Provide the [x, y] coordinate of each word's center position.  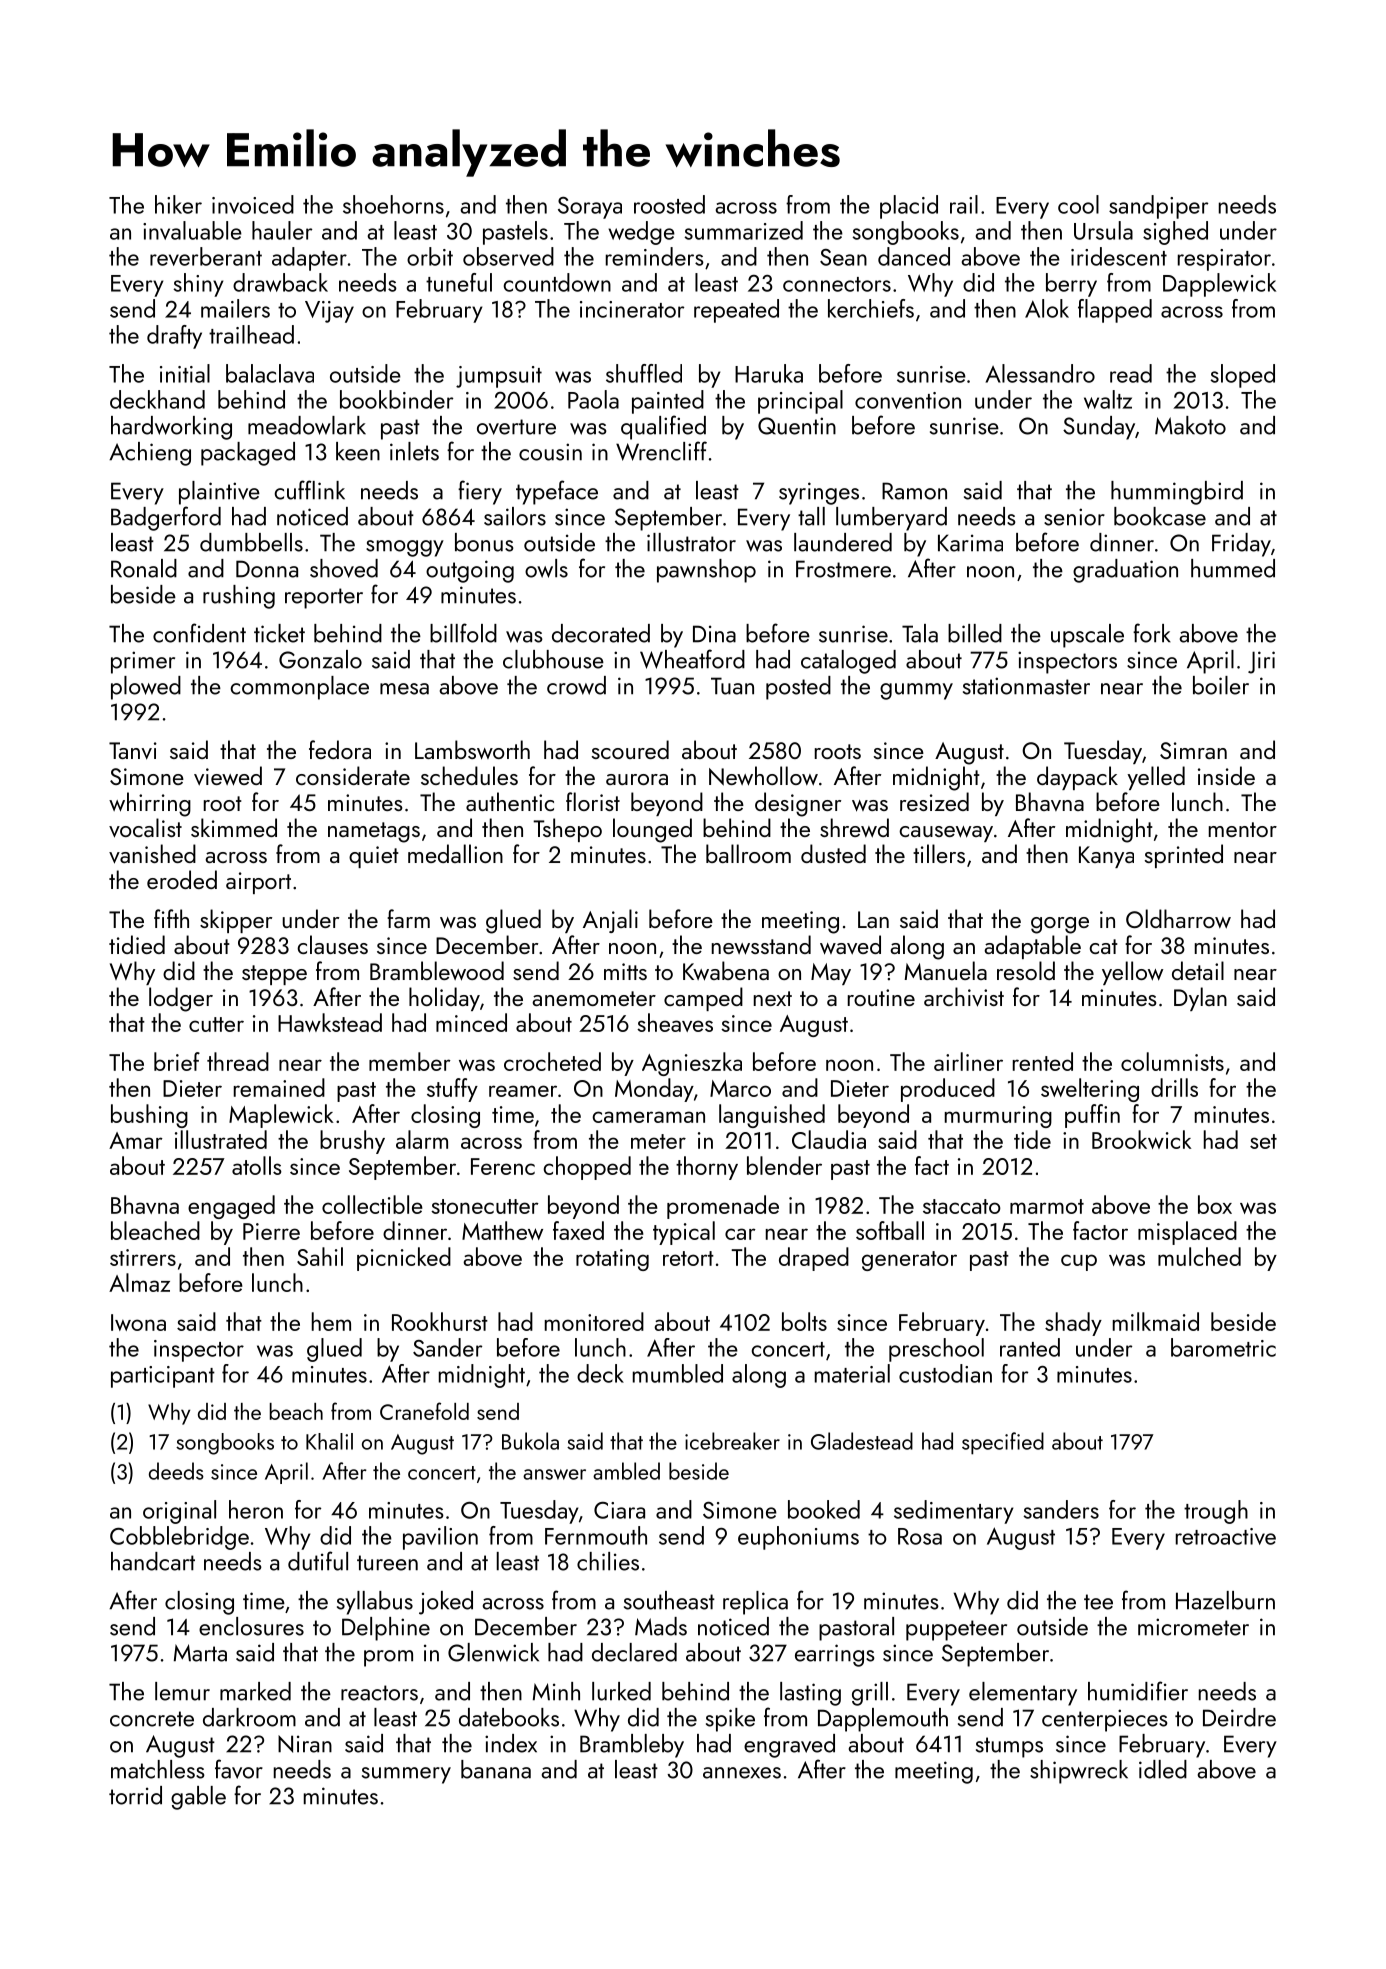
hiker [178, 204]
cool [1078, 204]
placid [909, 207]
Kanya [1106, 857]
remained [279, 1087]
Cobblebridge [179, 1538]
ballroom [748, 853]
